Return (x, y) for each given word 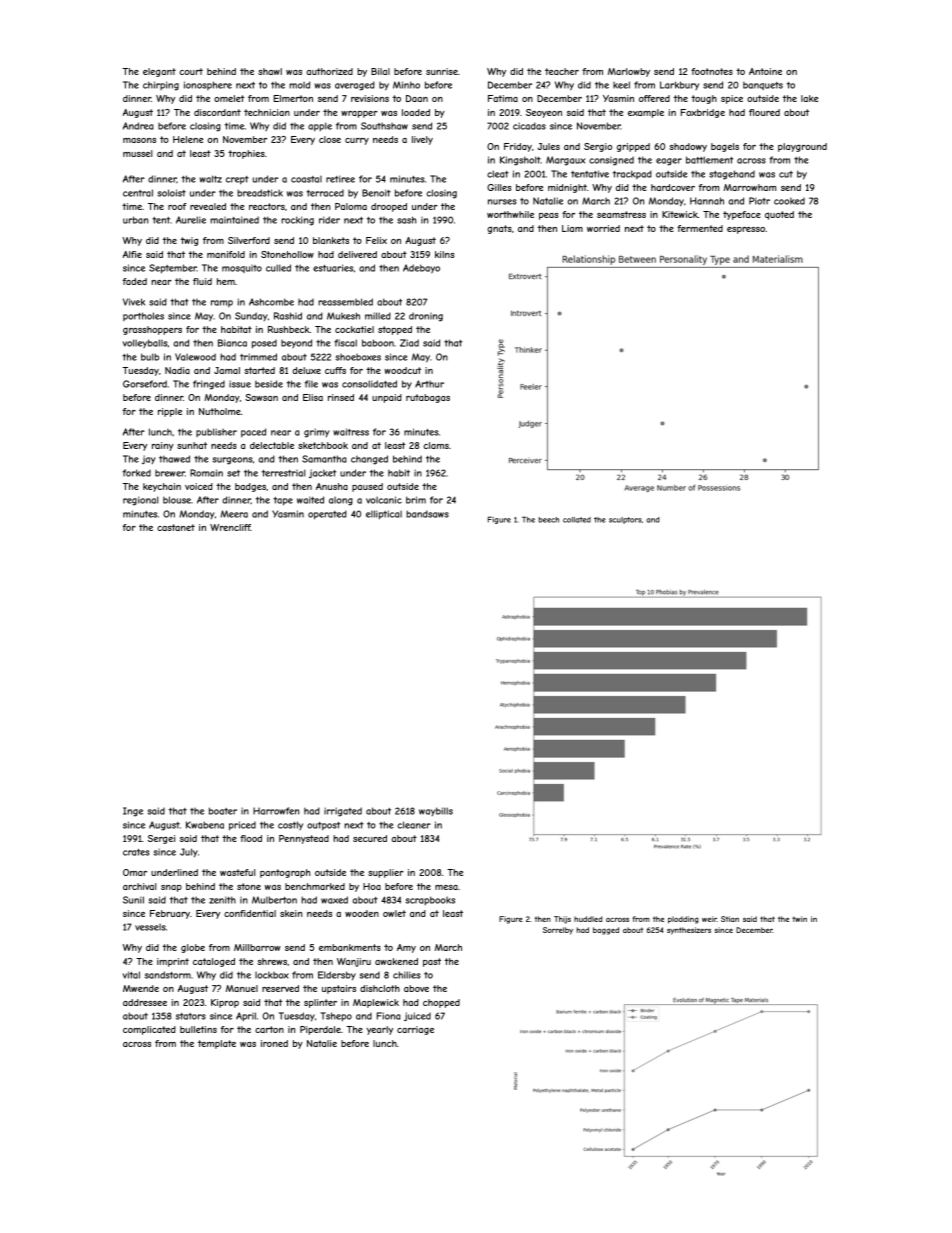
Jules (548, 146)
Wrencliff (230, 527)
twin (799, 919)
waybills (436, 811)
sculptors (625, 520)
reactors (267, 206)
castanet (176, 527)
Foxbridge (703, 113)
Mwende (141, 988)
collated (577, 520)
